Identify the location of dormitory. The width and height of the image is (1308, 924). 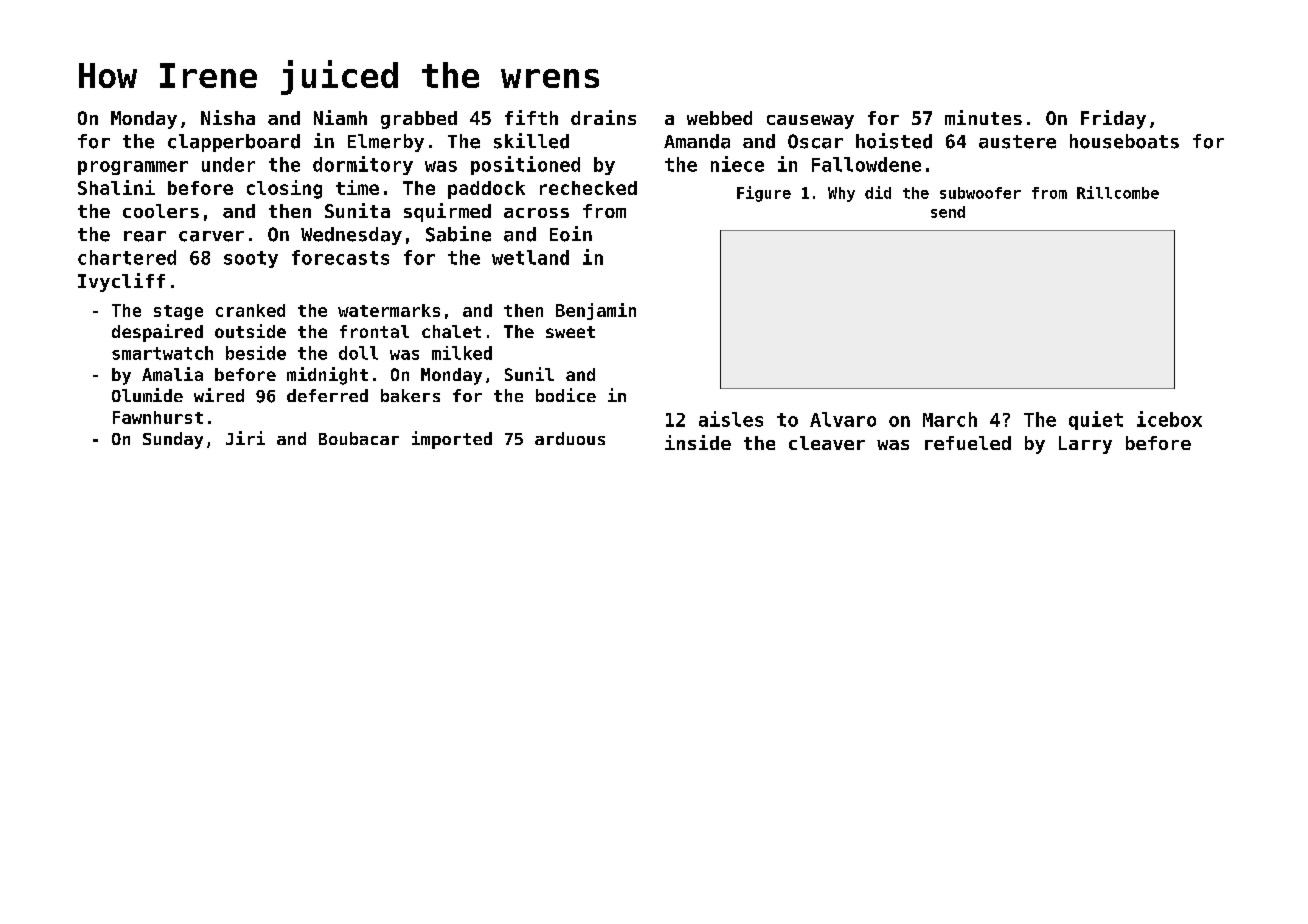
(363, 165).
